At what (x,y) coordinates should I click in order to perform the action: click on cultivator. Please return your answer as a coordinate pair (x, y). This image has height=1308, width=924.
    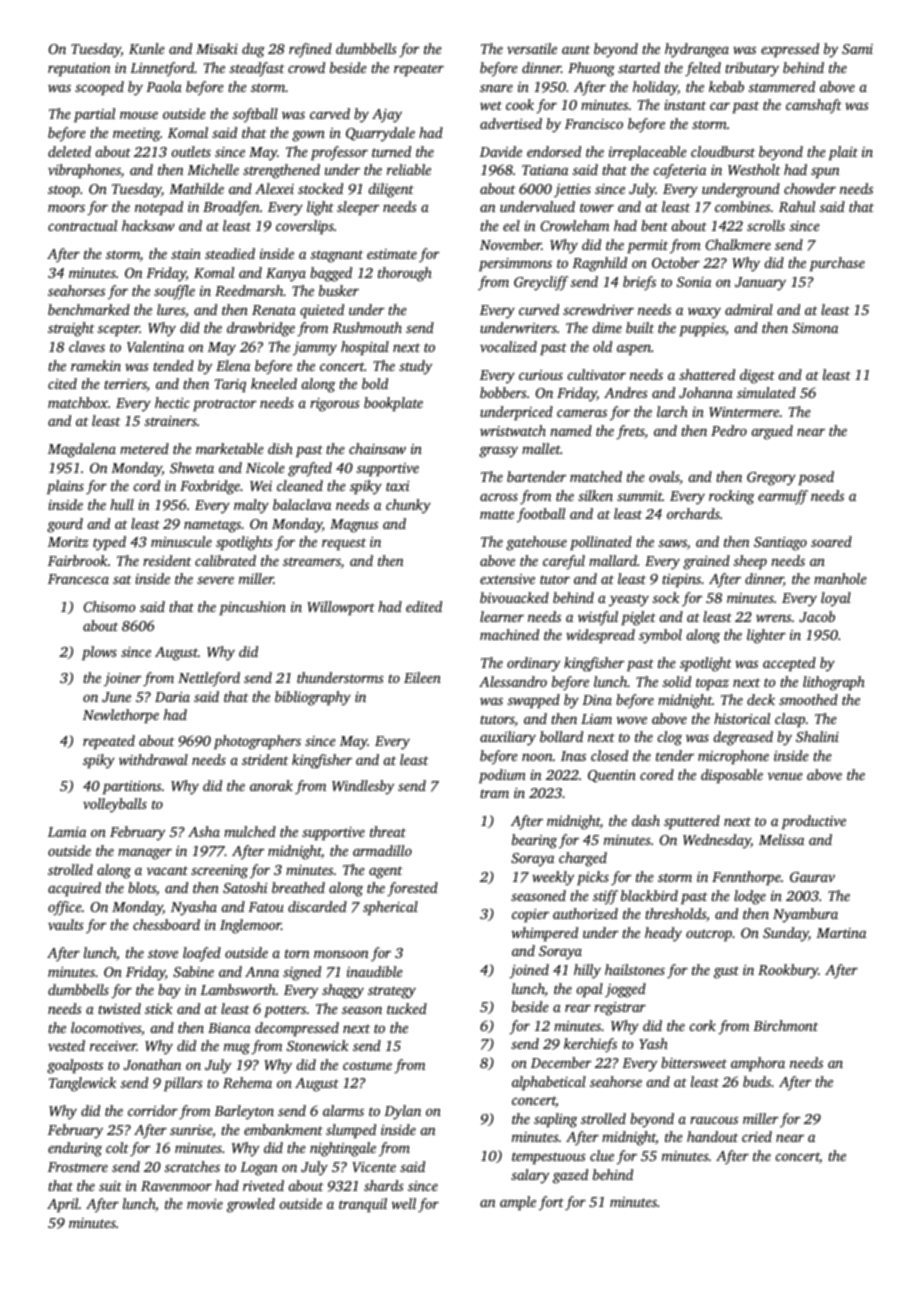
    Looking at the image, I should click on (596, 374).
